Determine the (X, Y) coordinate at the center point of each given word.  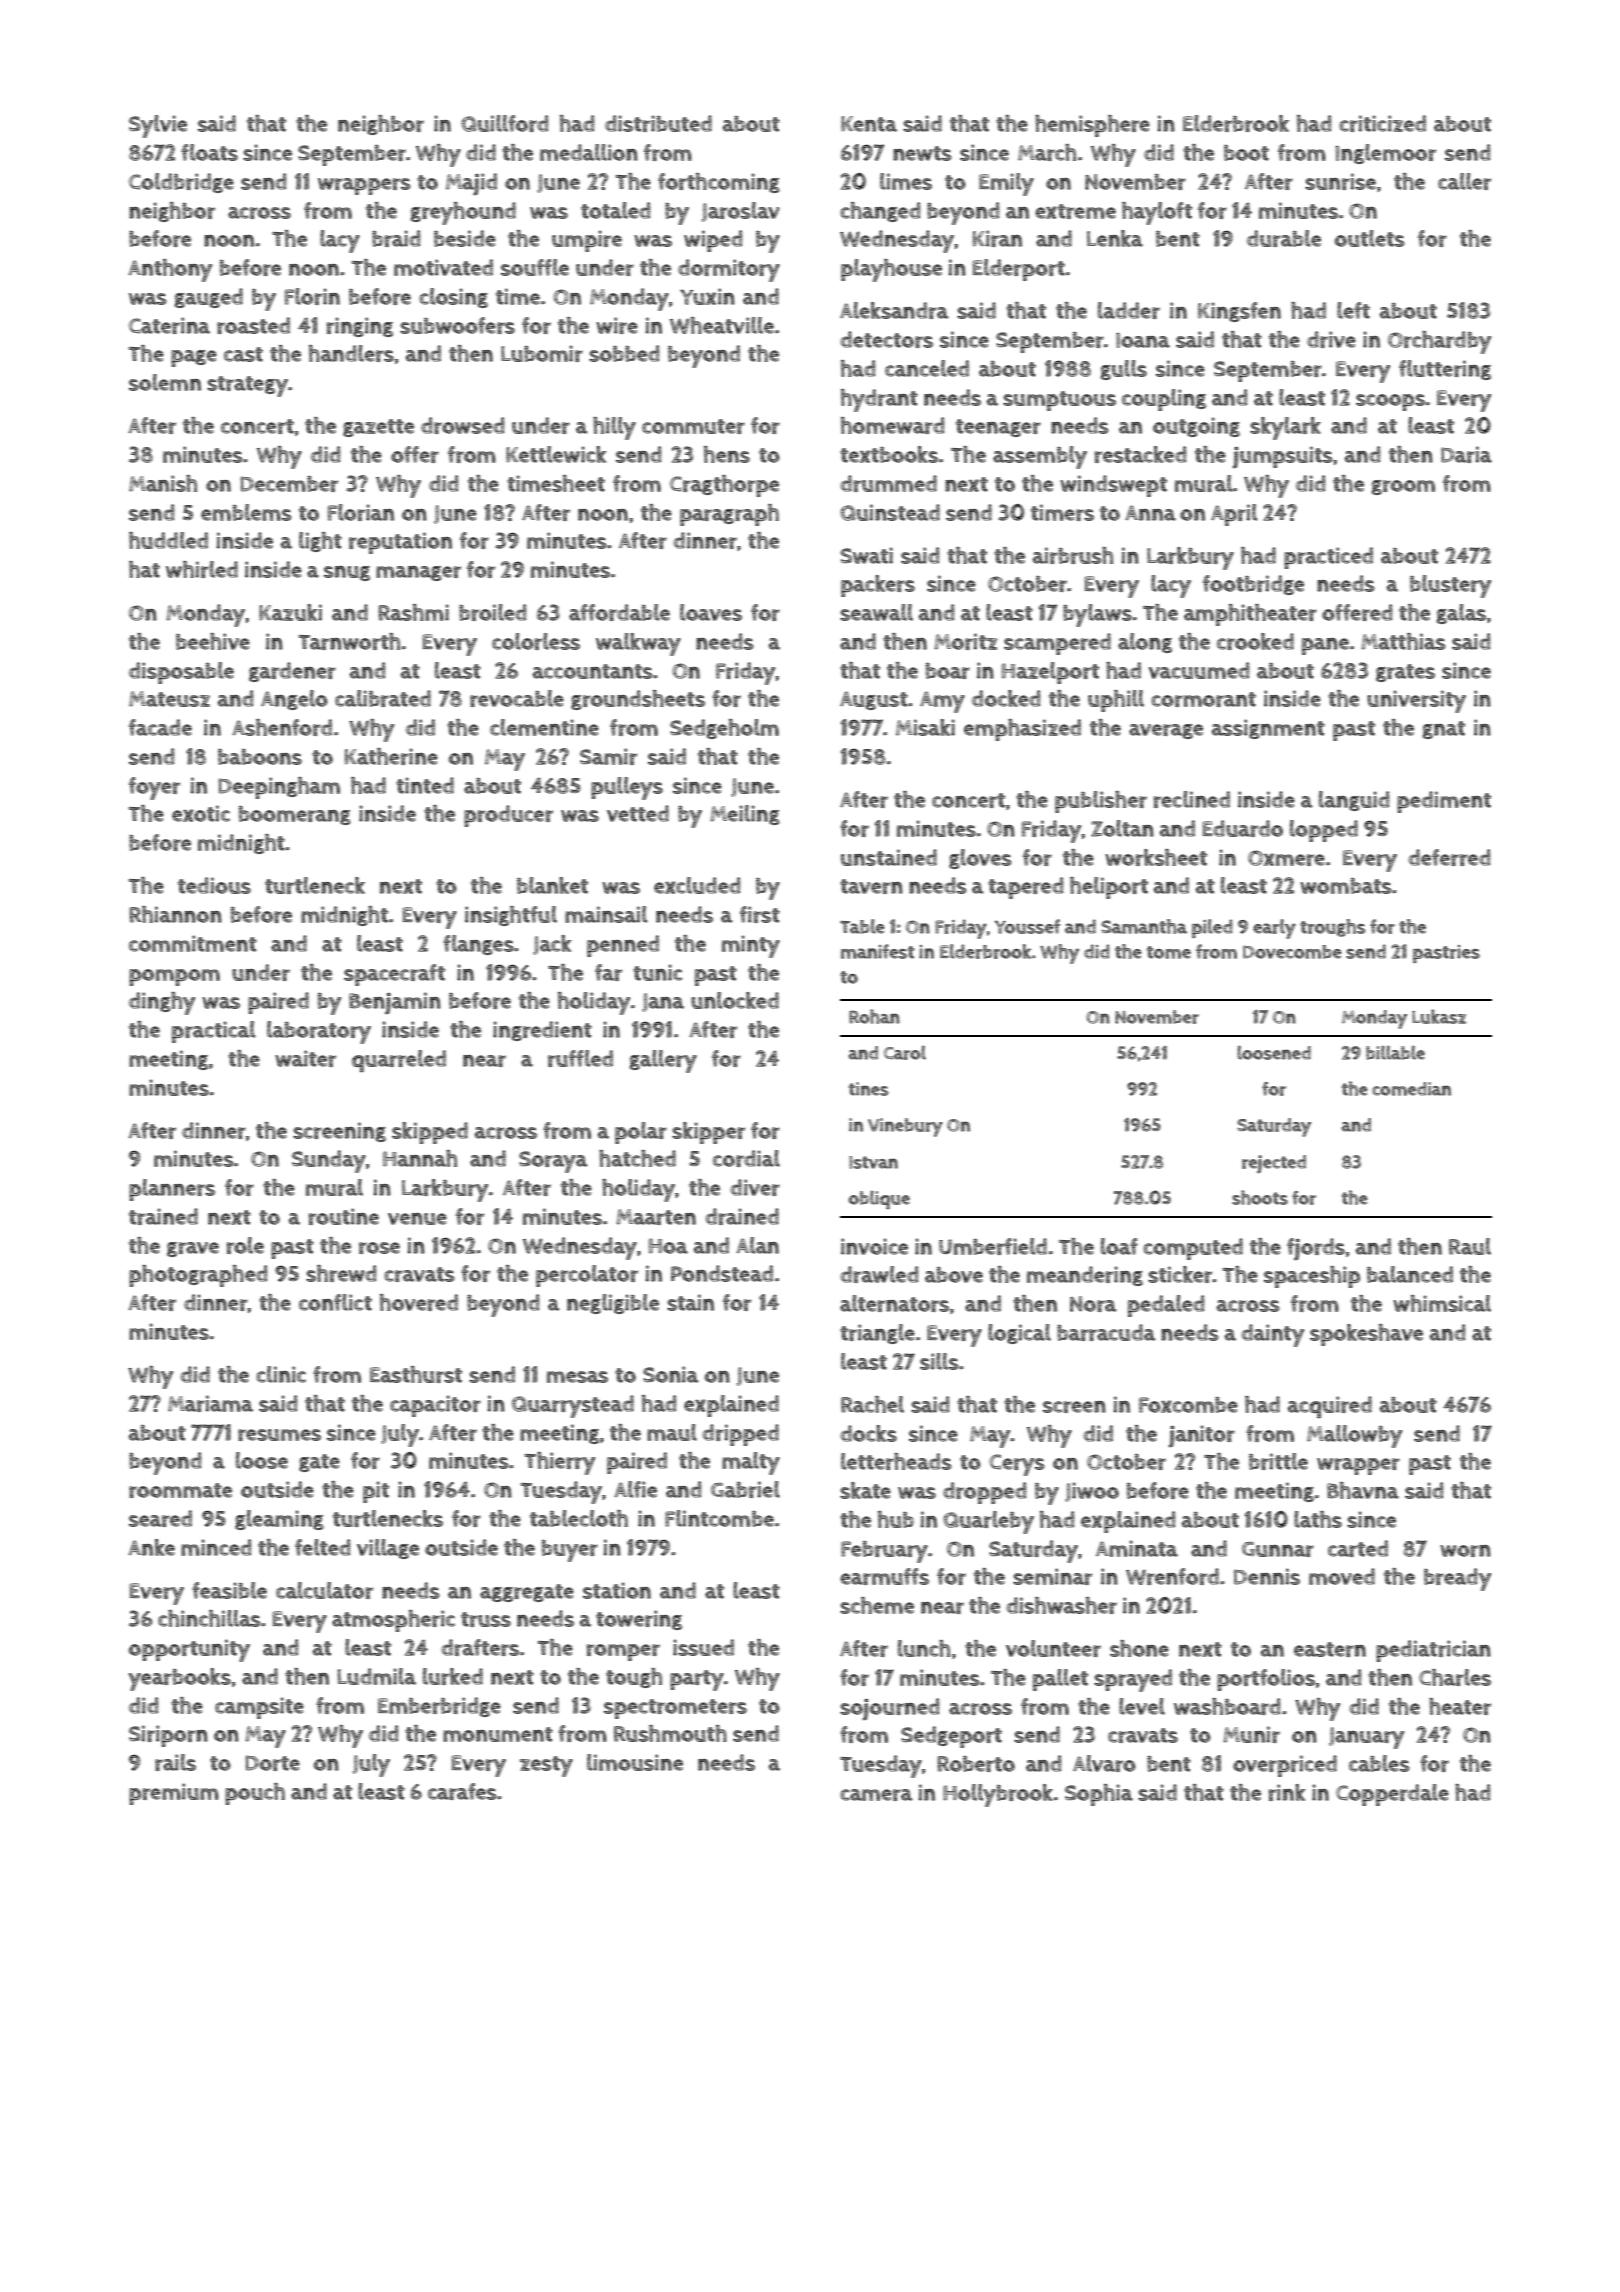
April (1234, 515)
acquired (1330, 1407)
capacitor (435, 1406)
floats (209, 152)
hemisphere (1092, 126)
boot (1246, 153)
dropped (985, 1493)
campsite (259, 1708)
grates (1405, 673)
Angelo (294, 700)
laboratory (319, 1032)
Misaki (925, 727)
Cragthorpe (724, 486)
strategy (247, 386)
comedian (1411, 1089)
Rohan (874, 1016)
